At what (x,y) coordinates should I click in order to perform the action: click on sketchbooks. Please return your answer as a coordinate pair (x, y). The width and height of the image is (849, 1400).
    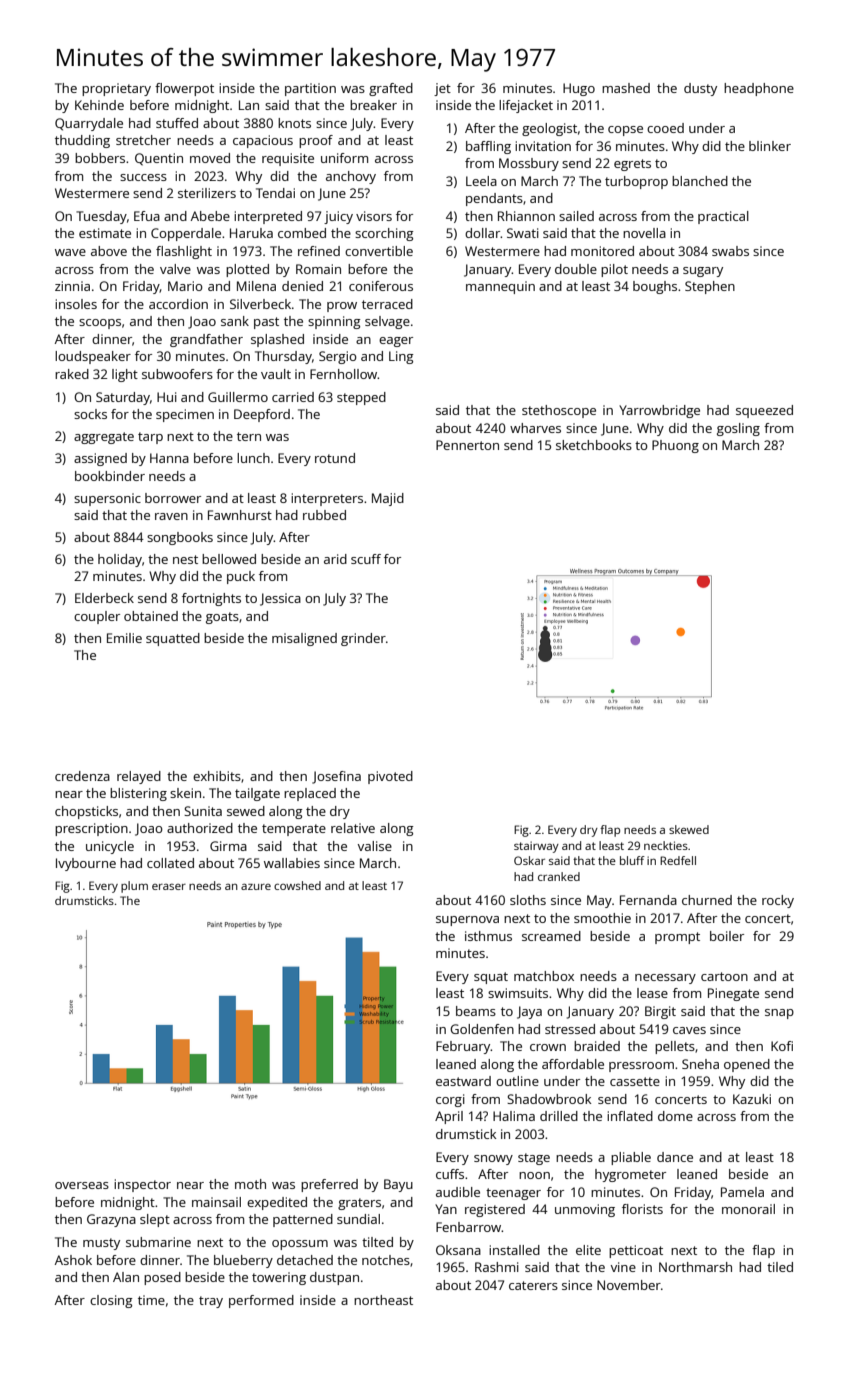
    Looking at the image, I should click on (594, 445).
